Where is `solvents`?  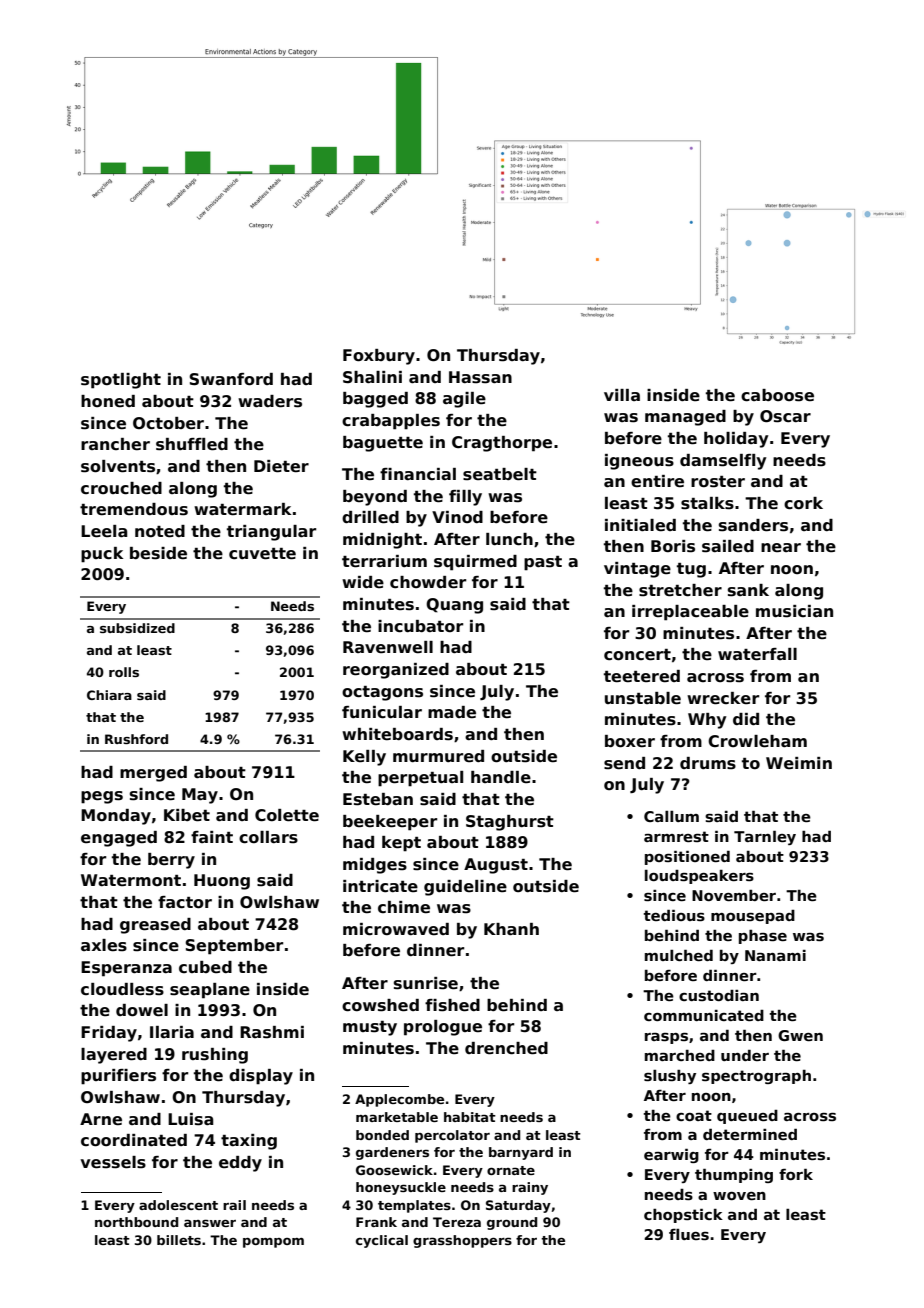
solvents is located at coordinates (118, 466).
